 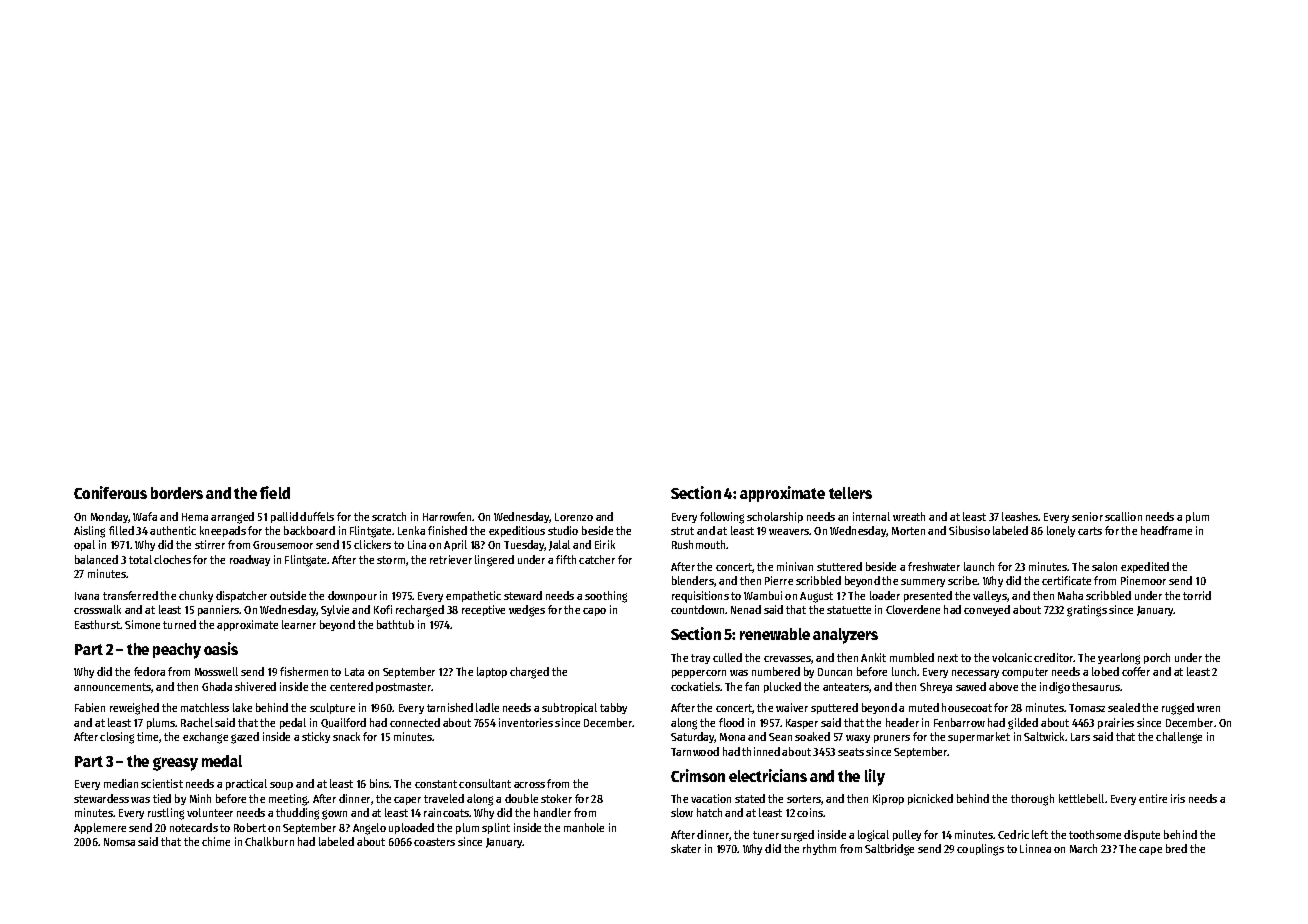 What do you see at coordinates (812, 736) in the document?
I see `soaked` at bounding box center [812, 736].
